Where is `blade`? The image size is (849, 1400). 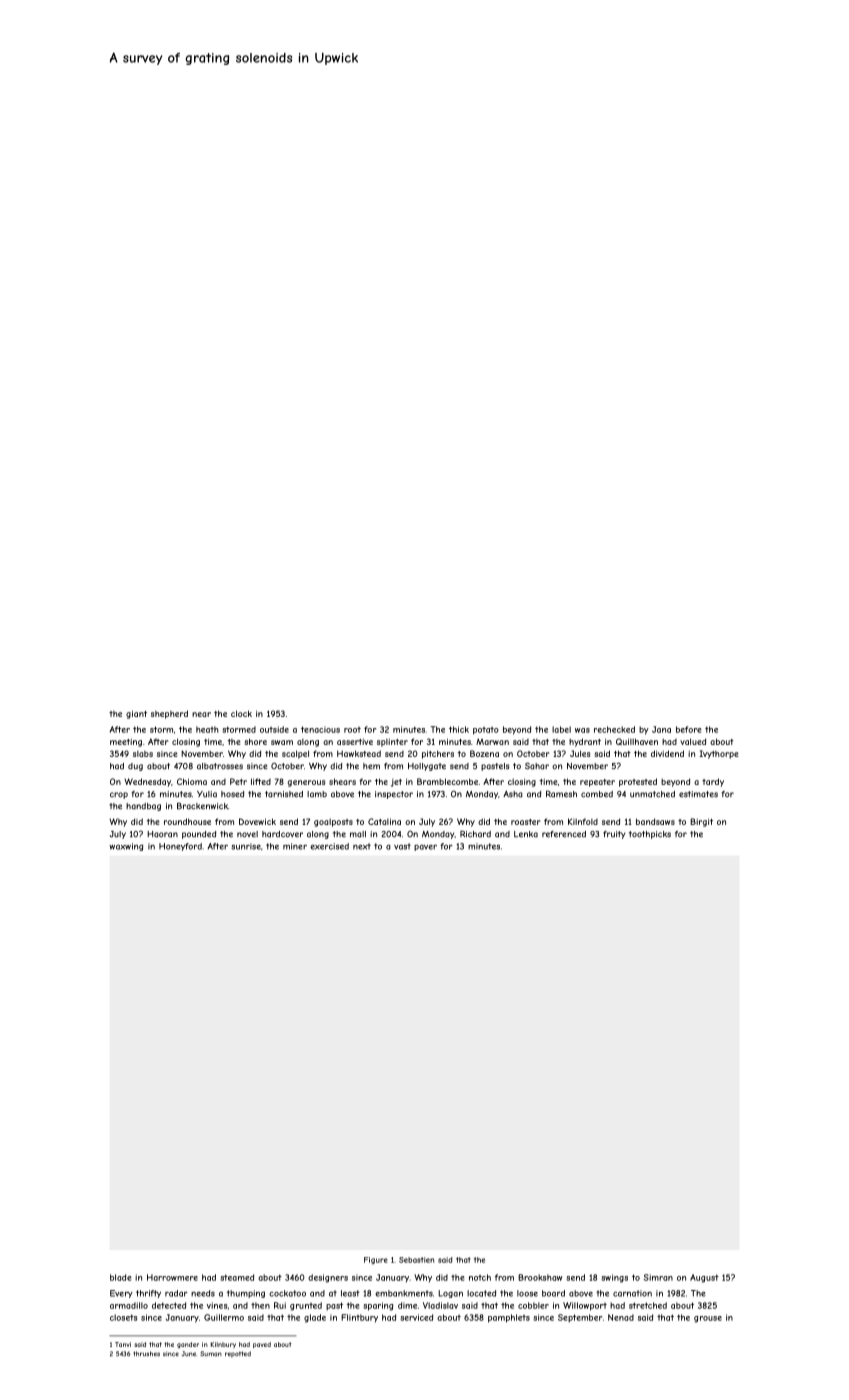
blade is located at coordinates (121, 1277).
